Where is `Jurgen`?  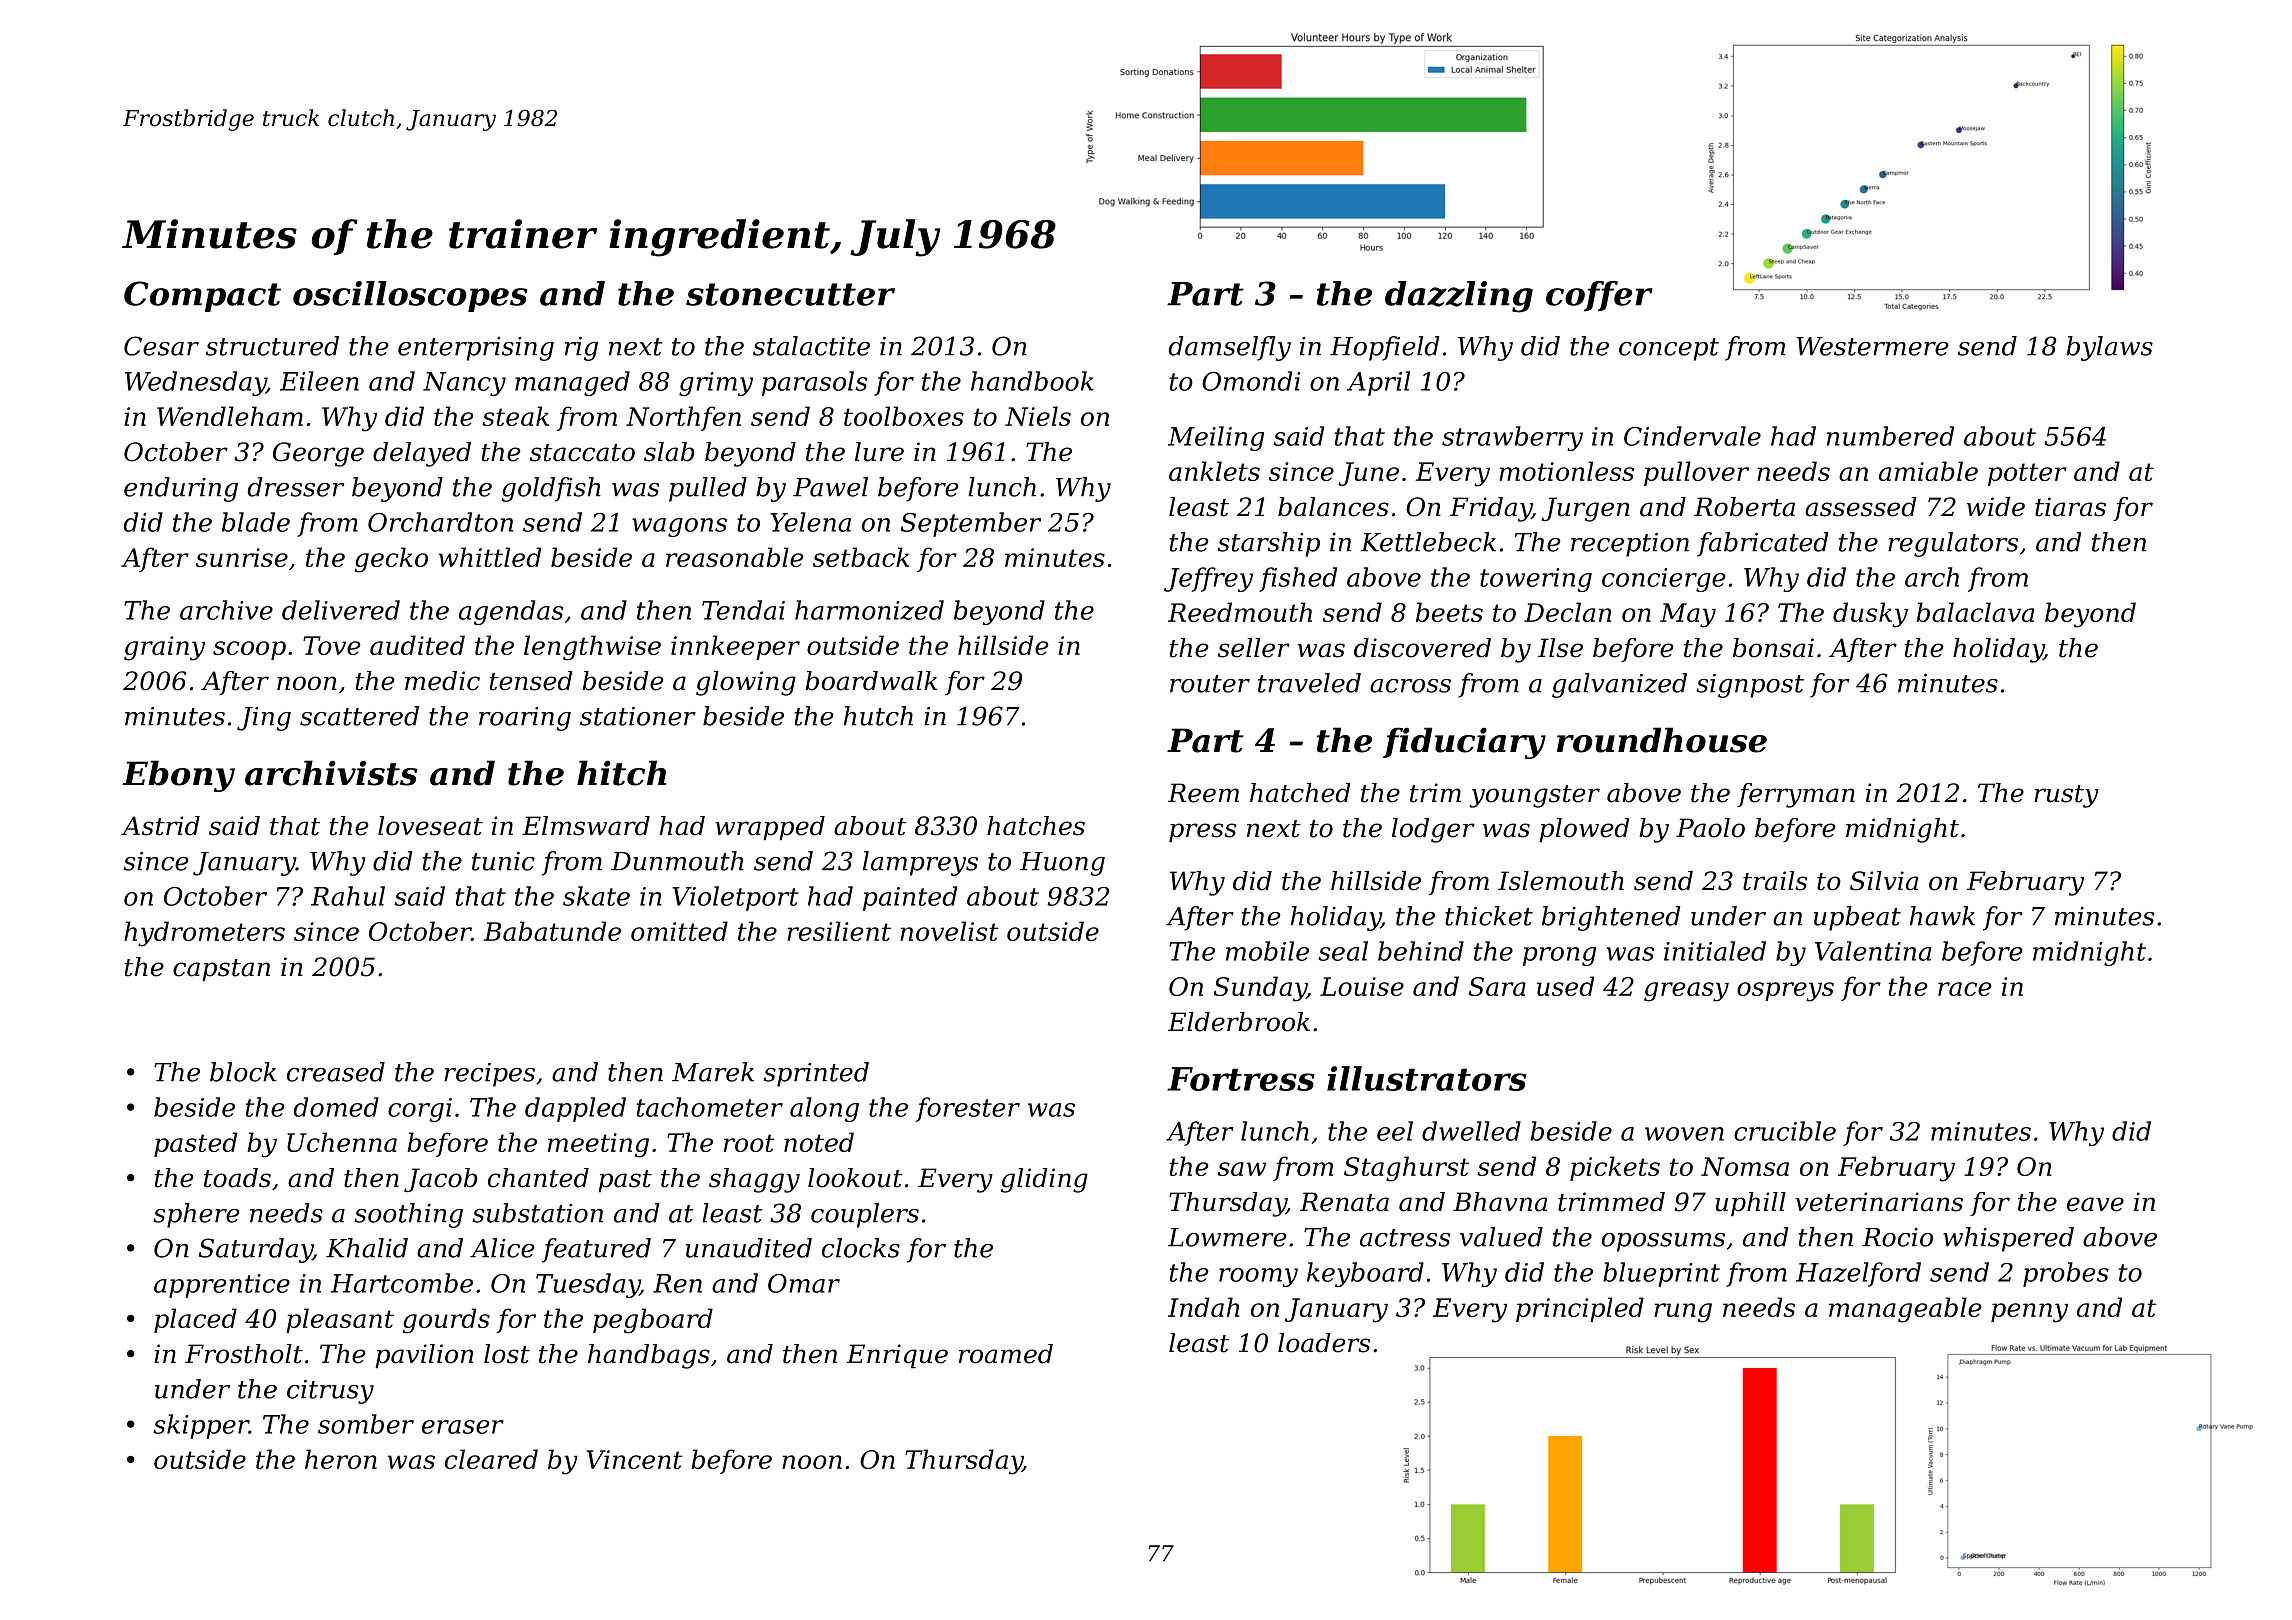 Jurgen is located at coordinates (1585, 509).
